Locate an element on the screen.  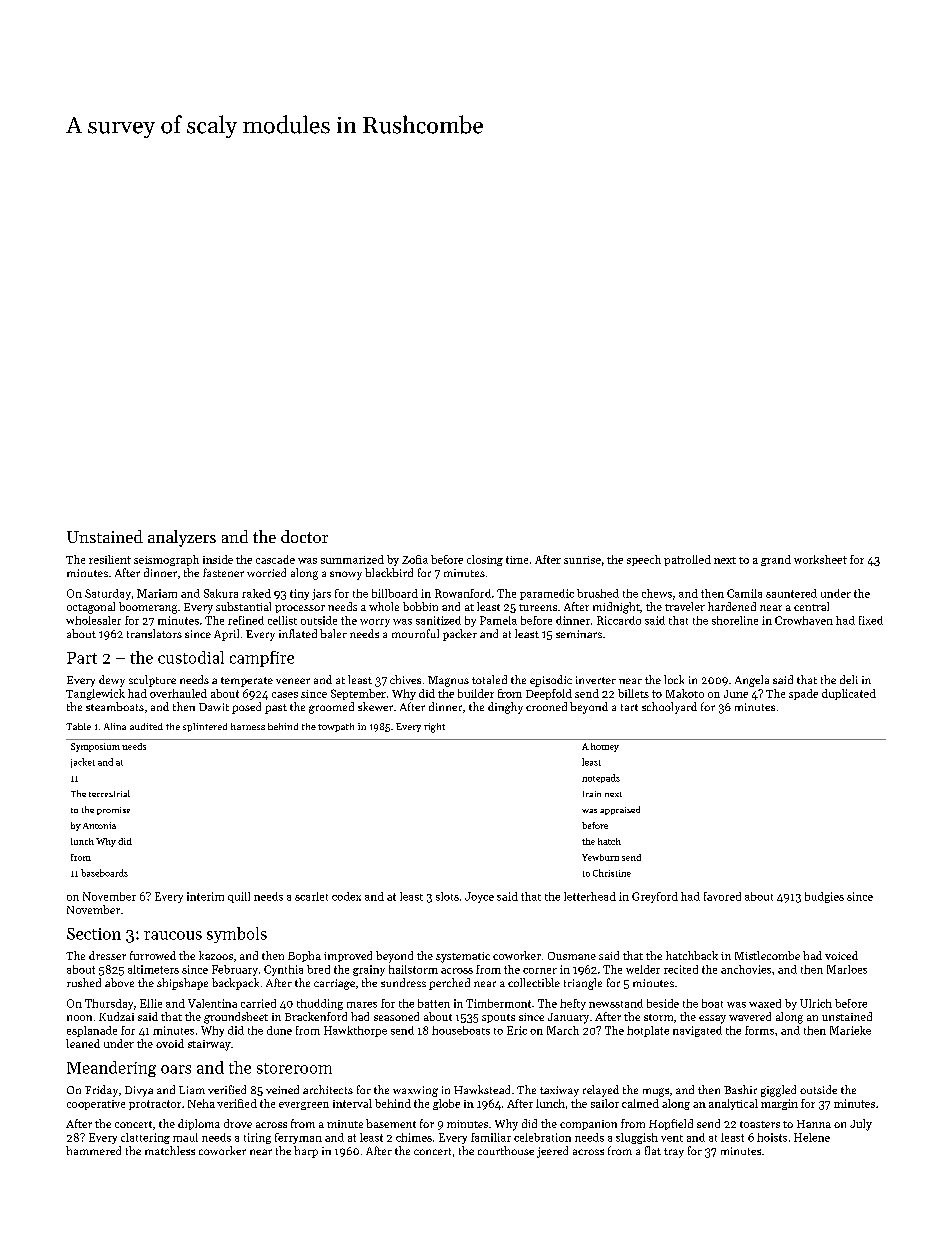
dinghy is located at coordinates (505, 708).
